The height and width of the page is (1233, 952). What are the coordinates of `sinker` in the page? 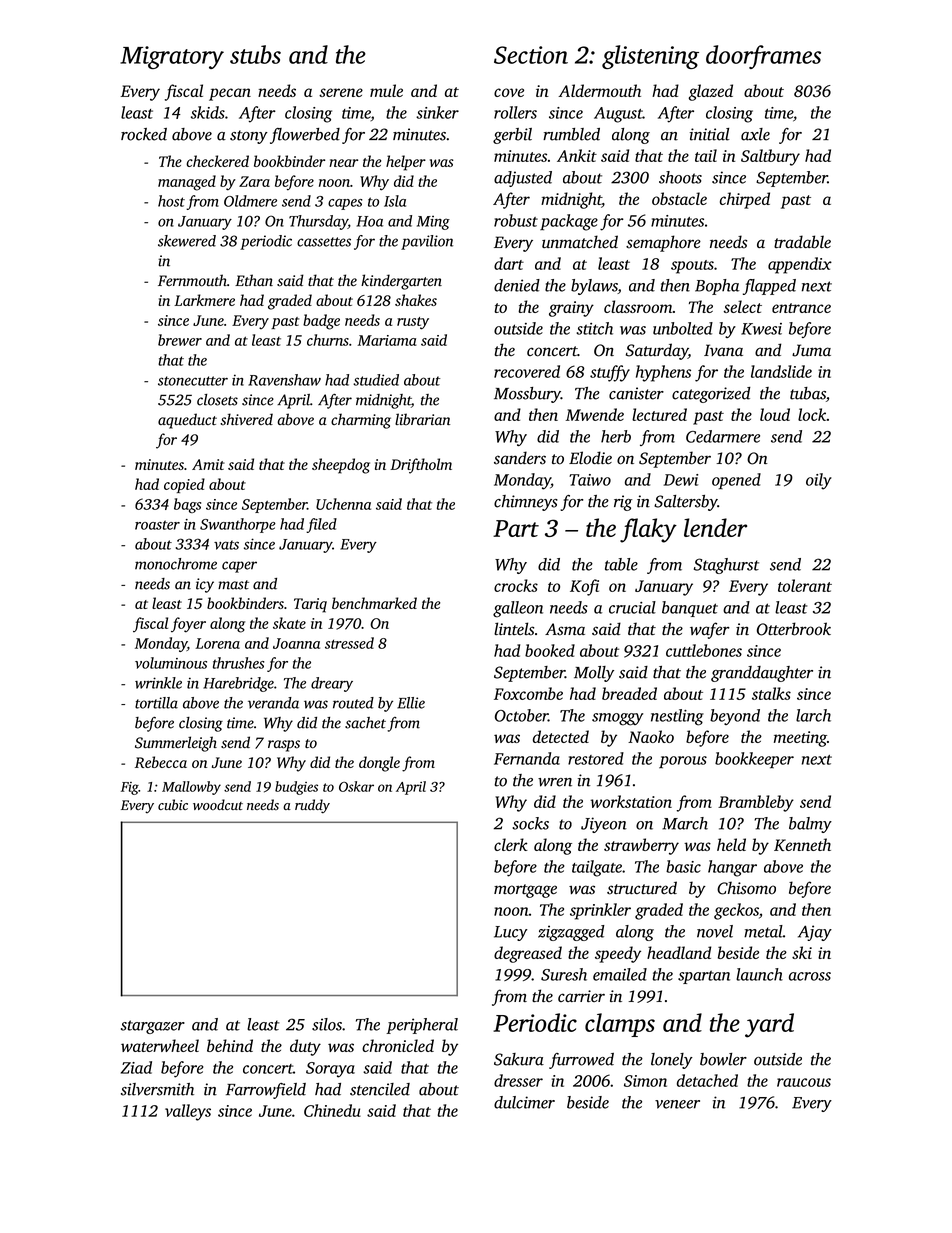 It's located at (437, 112).
